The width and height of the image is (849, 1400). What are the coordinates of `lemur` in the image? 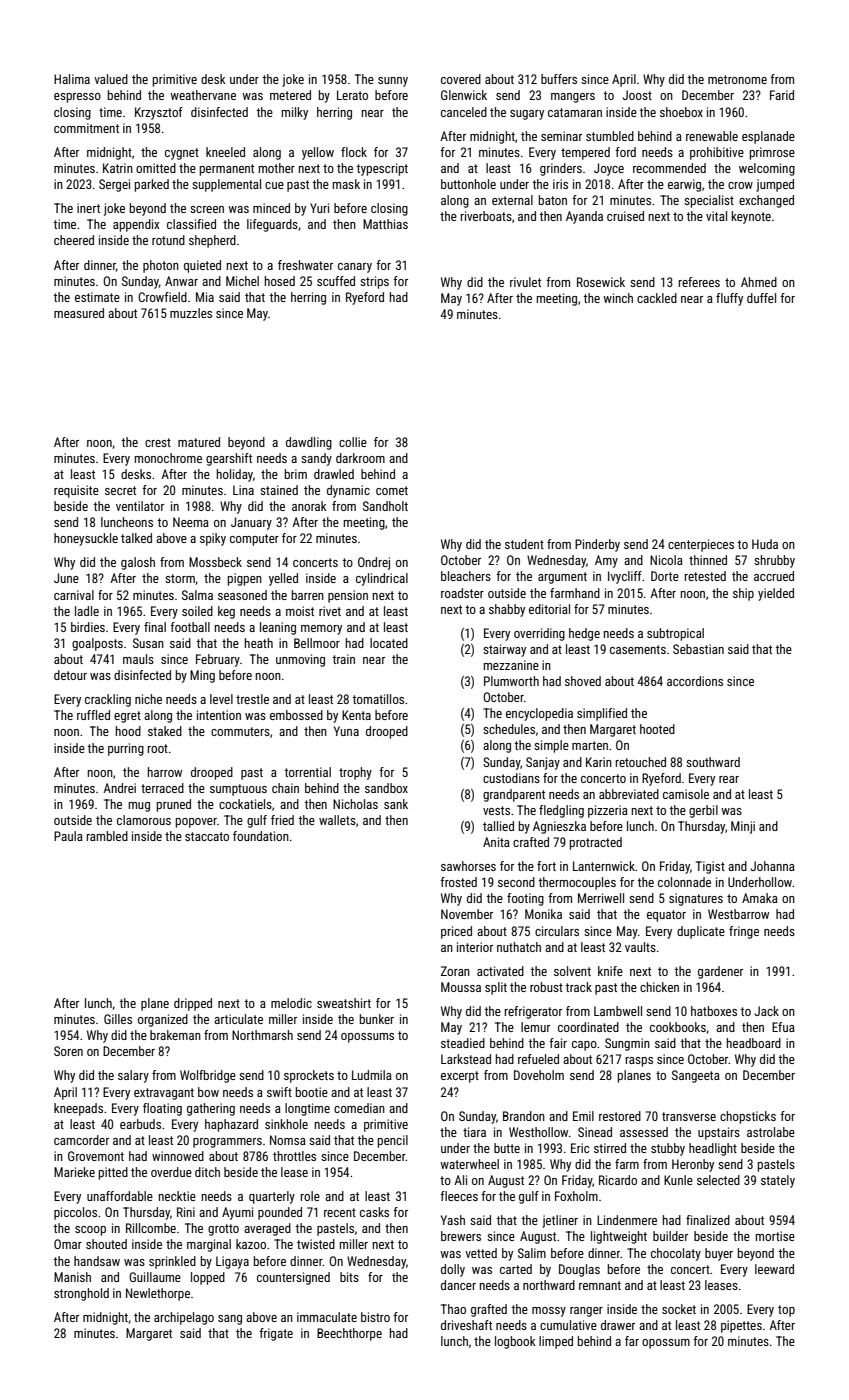 It's located at (535, 1027).
